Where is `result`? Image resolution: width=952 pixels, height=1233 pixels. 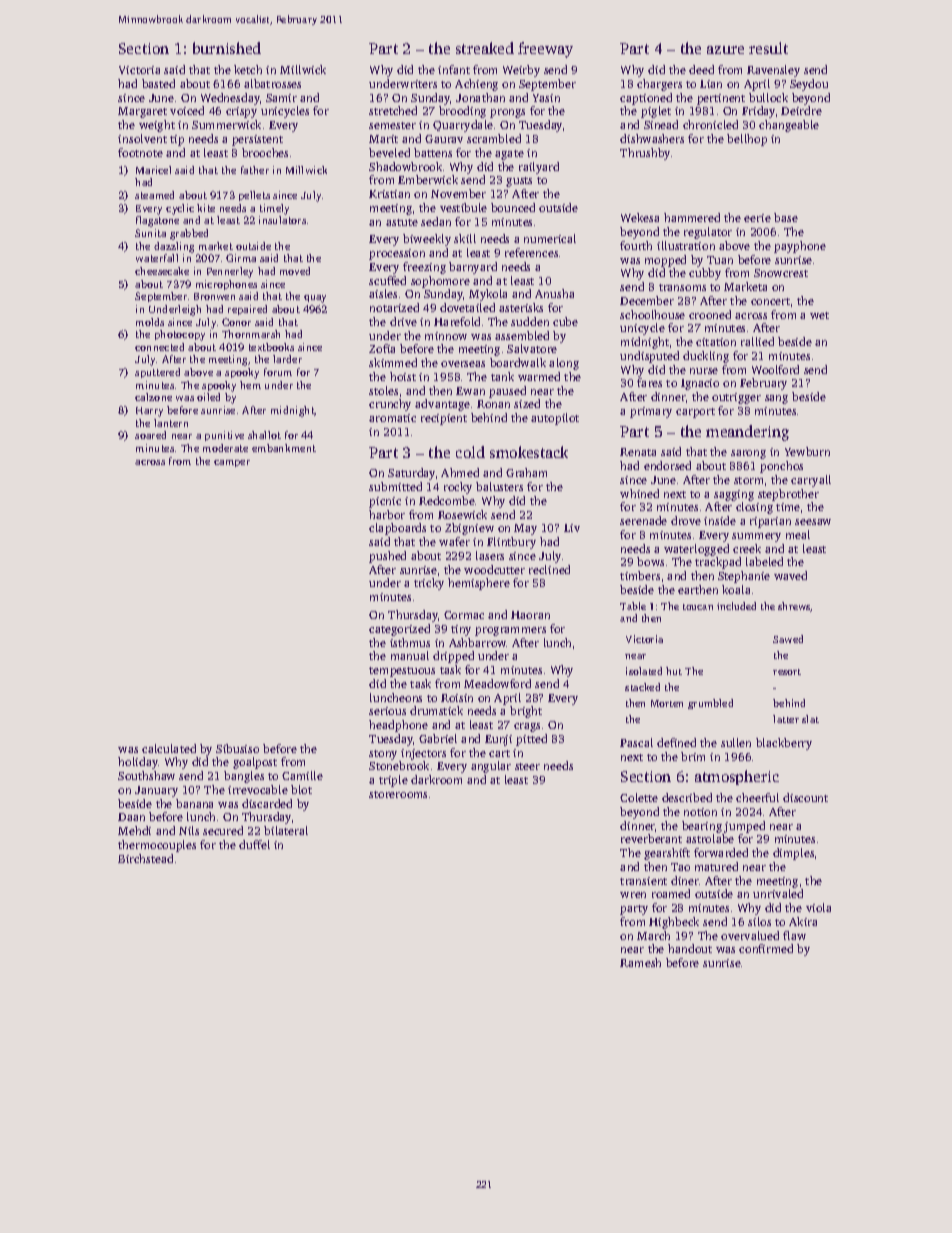 result is located at coordinates (768, 48).
